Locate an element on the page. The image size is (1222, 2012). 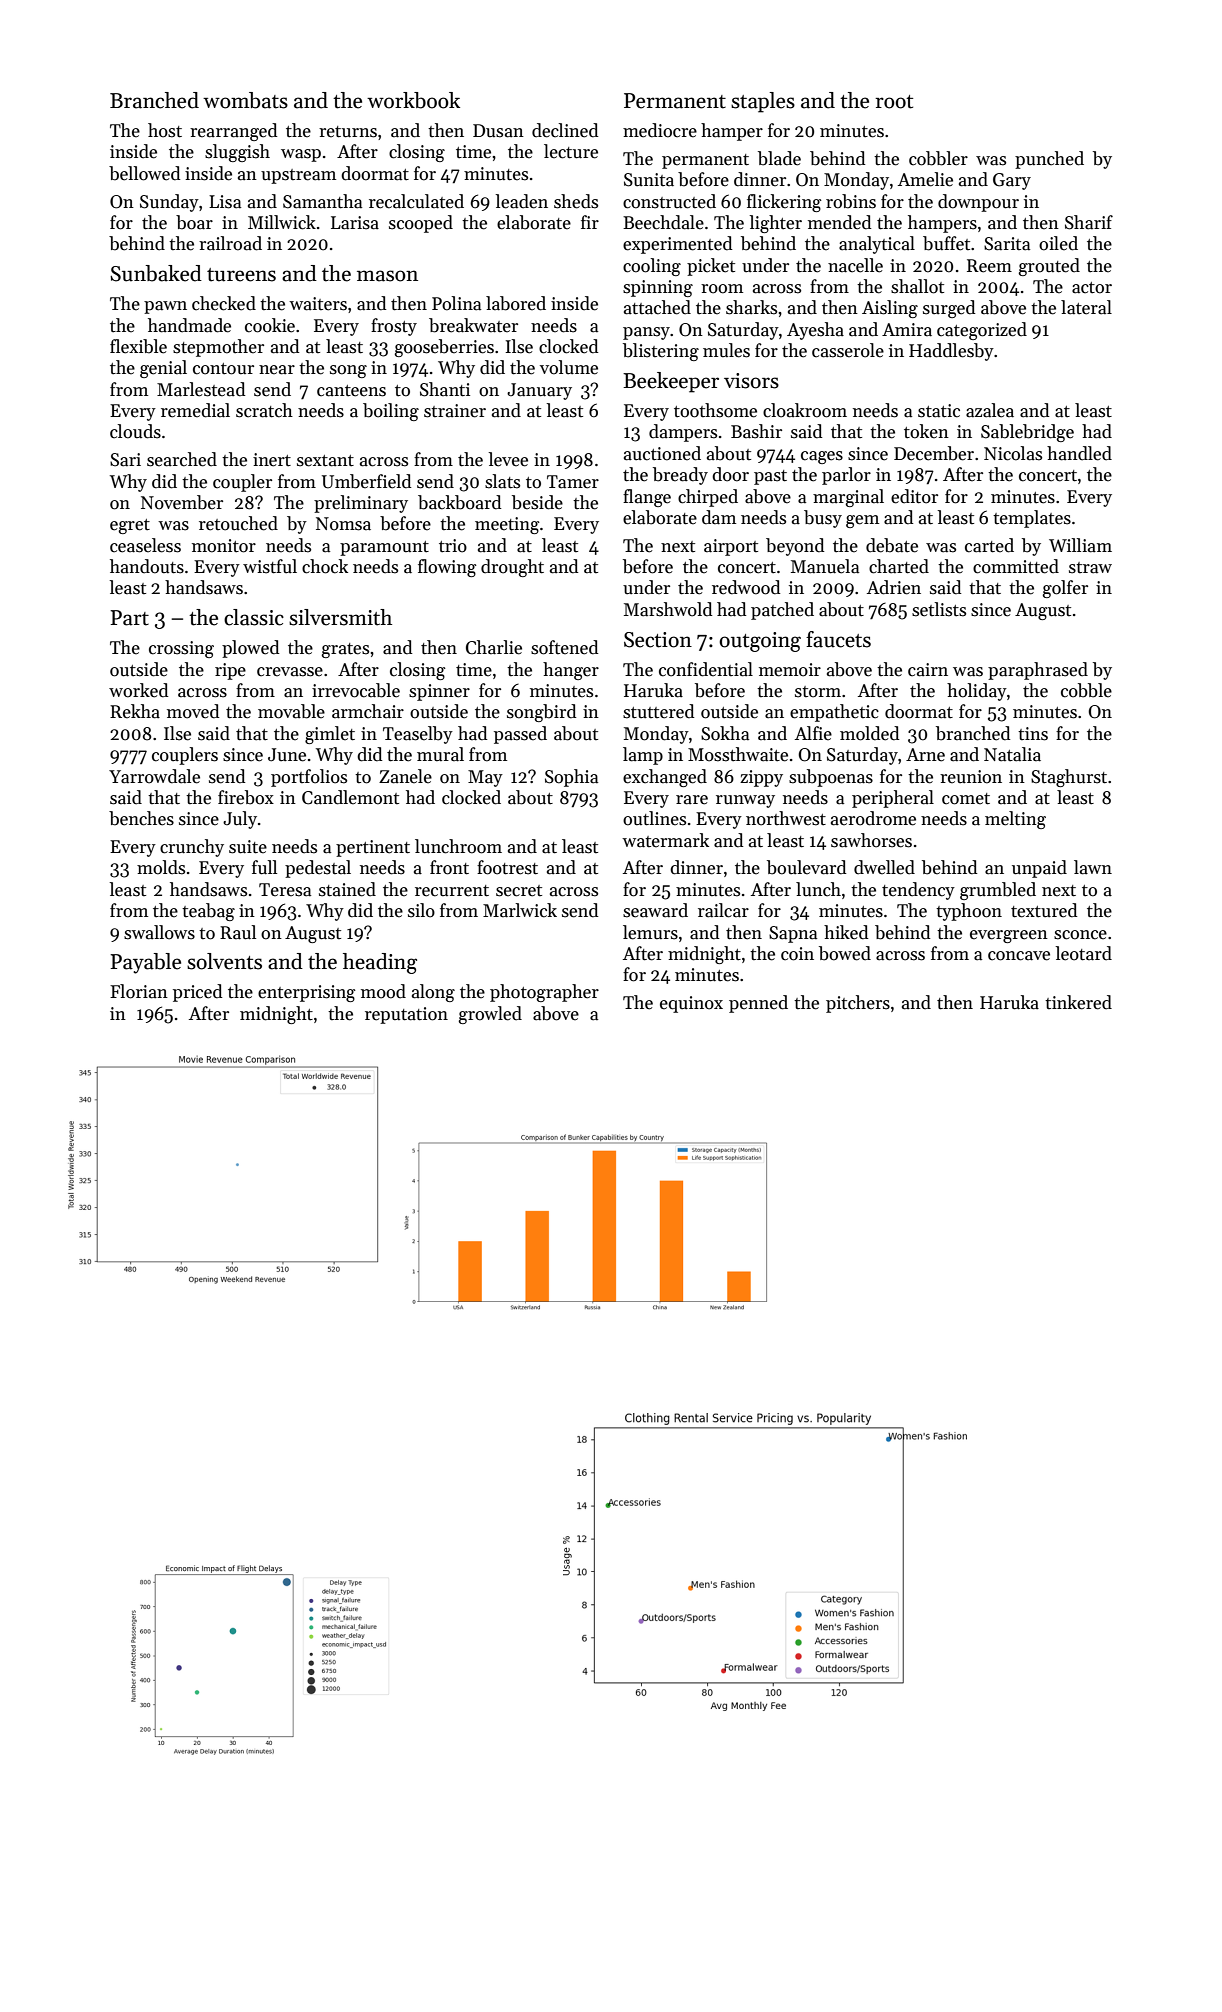
Umberfield is located at coordinates (366, 481).
